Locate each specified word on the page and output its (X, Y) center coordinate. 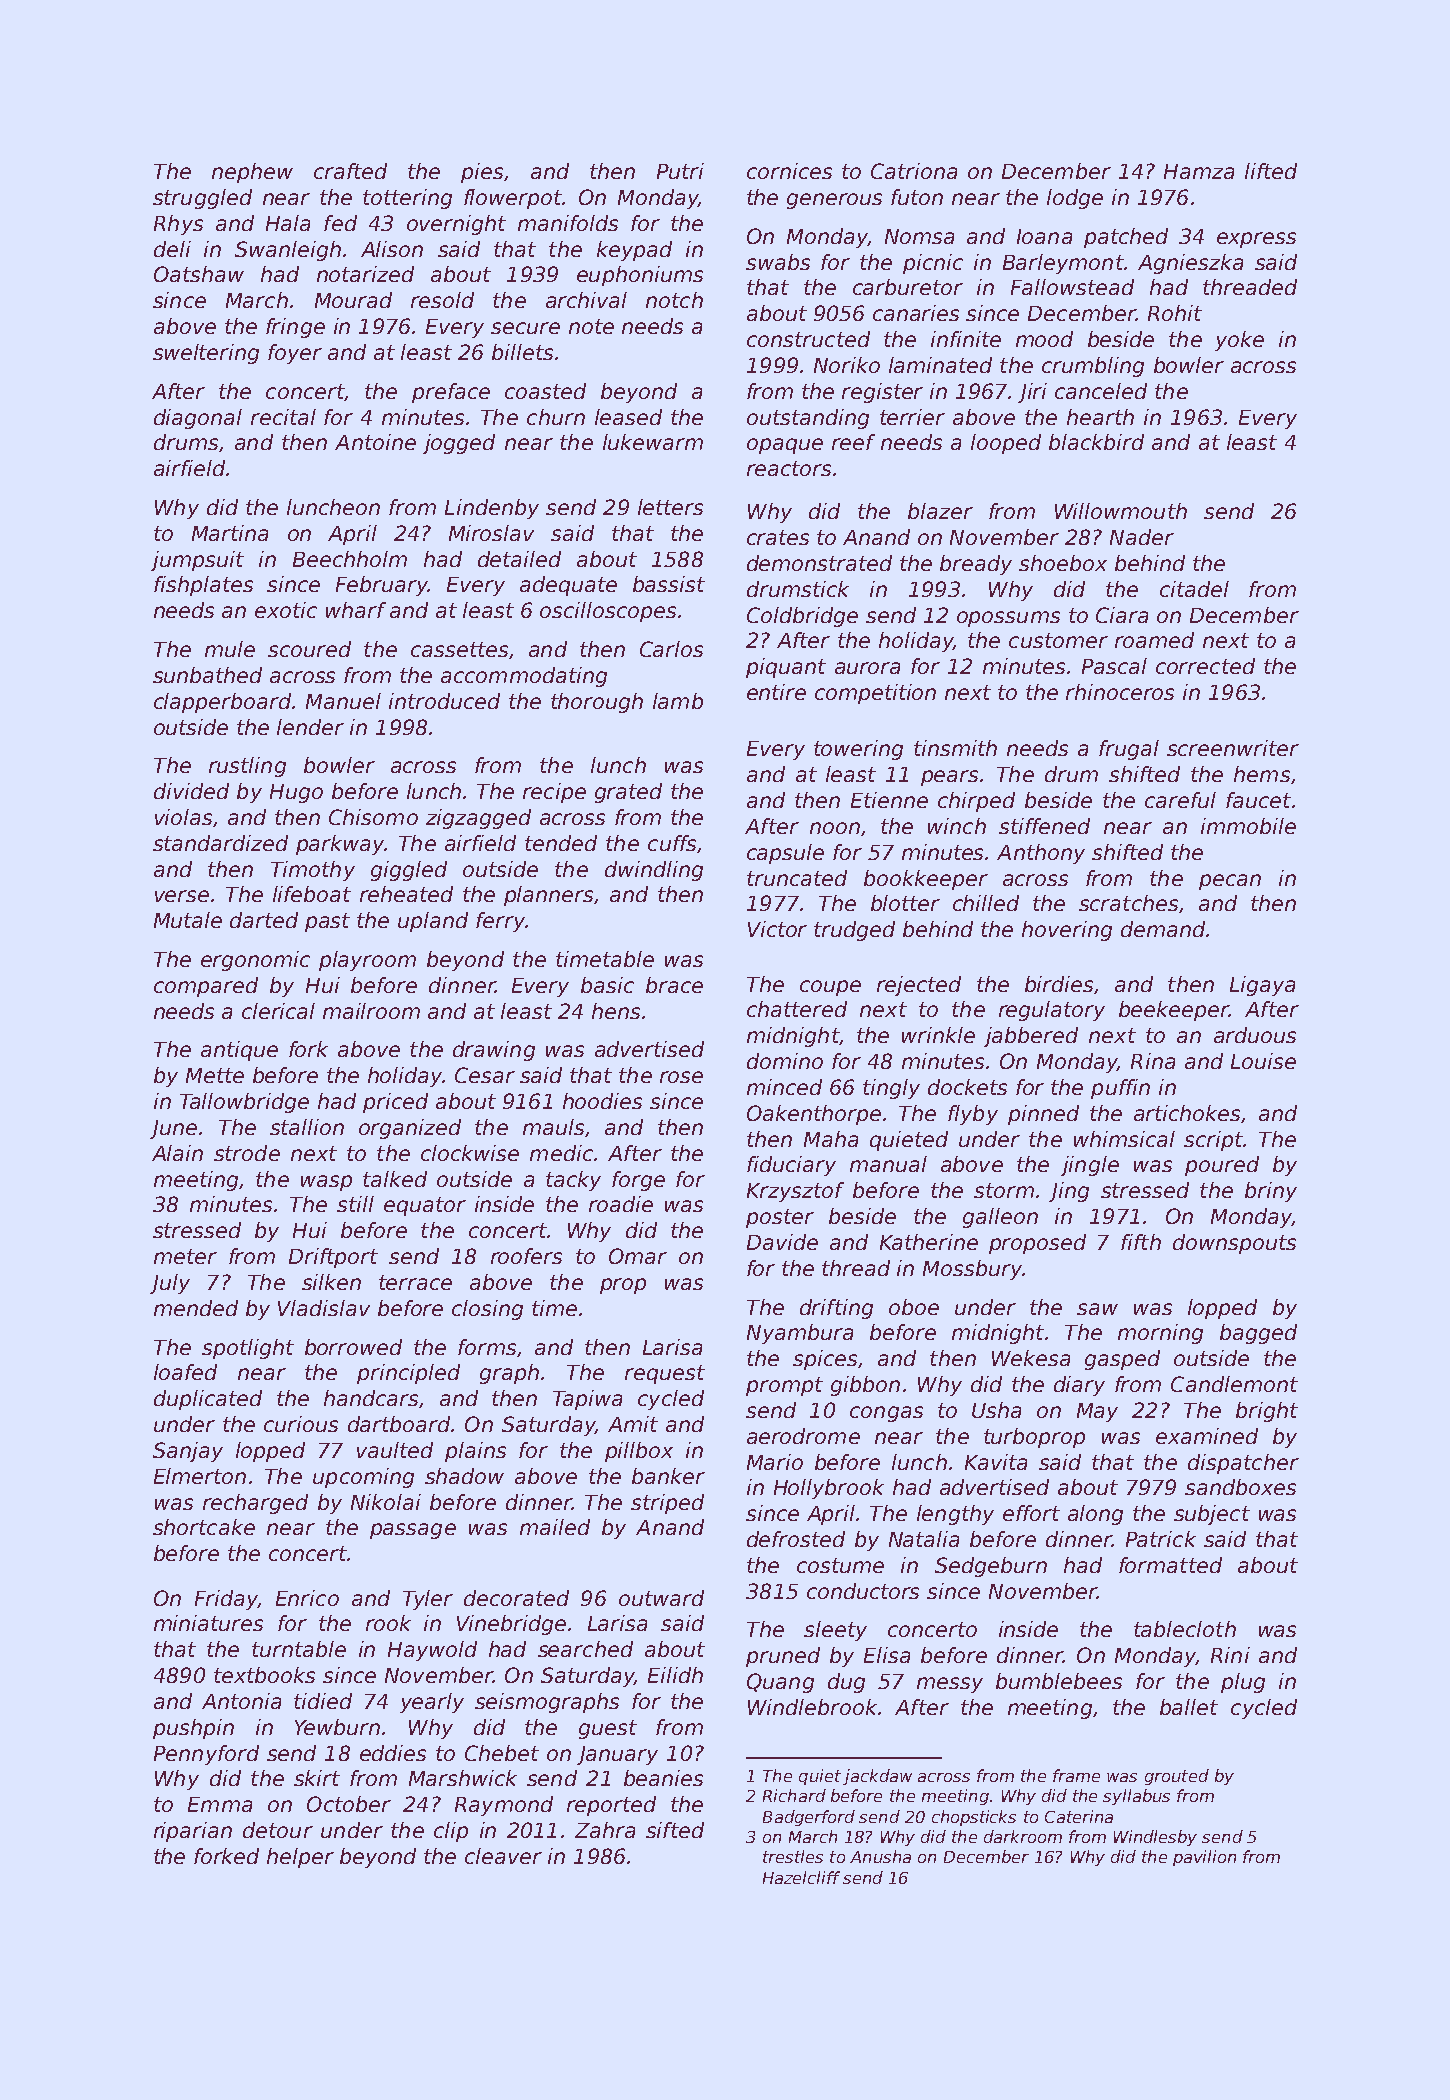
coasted (545, 391)
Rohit (1175, 313)
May (1097, 1412)
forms (487, 1347)
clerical (278, 1011)
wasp (326, 1183)
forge (638, 1181)
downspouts (1234, 1244)
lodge (1075, 199)
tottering (407, 199)
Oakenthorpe (814, 1115)
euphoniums (640, 276)
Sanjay (188, 1452)
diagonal (198, 419)
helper (300, 1858)
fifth (1141, 1242)
